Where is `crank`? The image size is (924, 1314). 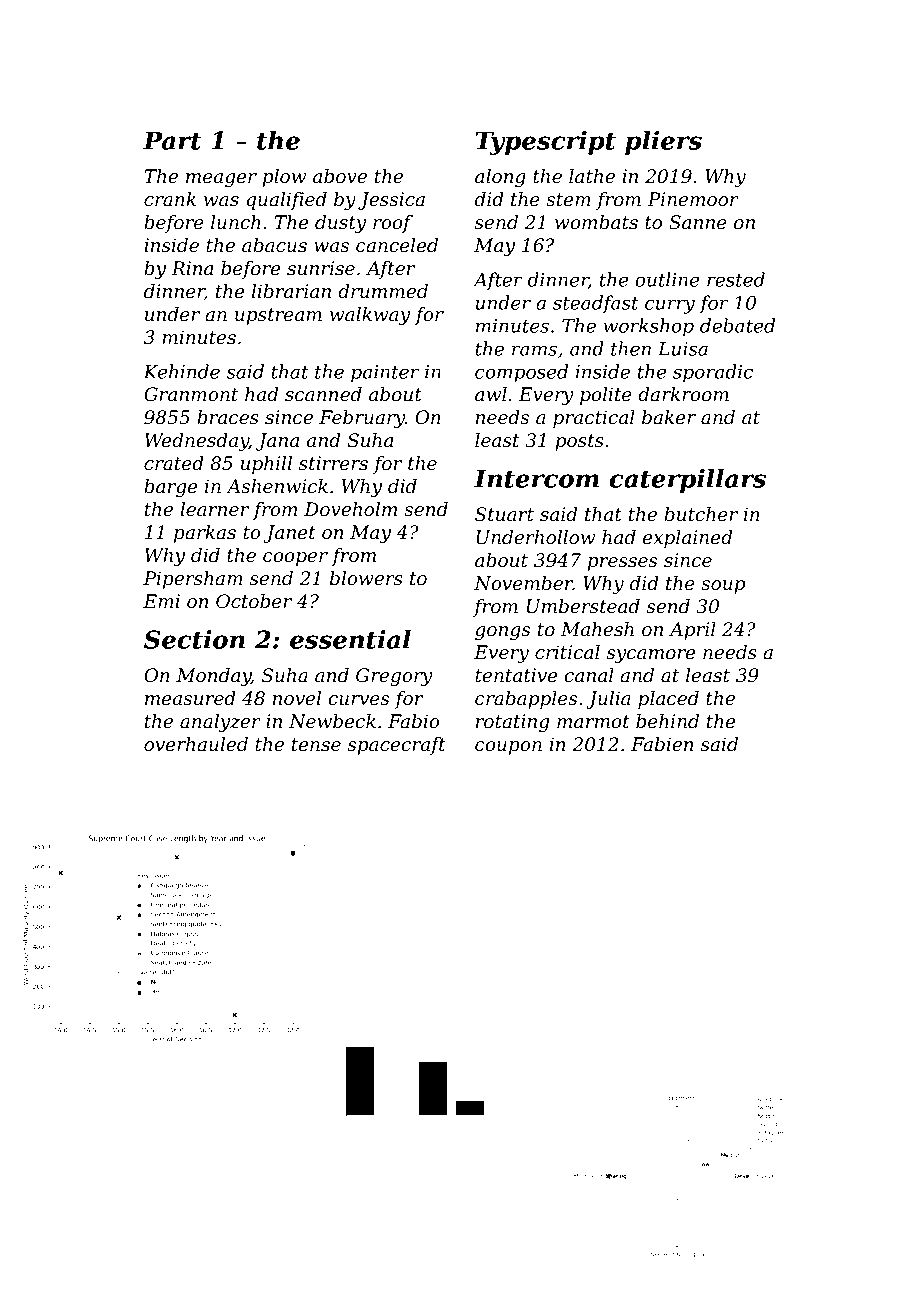
crank is located at coordinates (170, 199).
